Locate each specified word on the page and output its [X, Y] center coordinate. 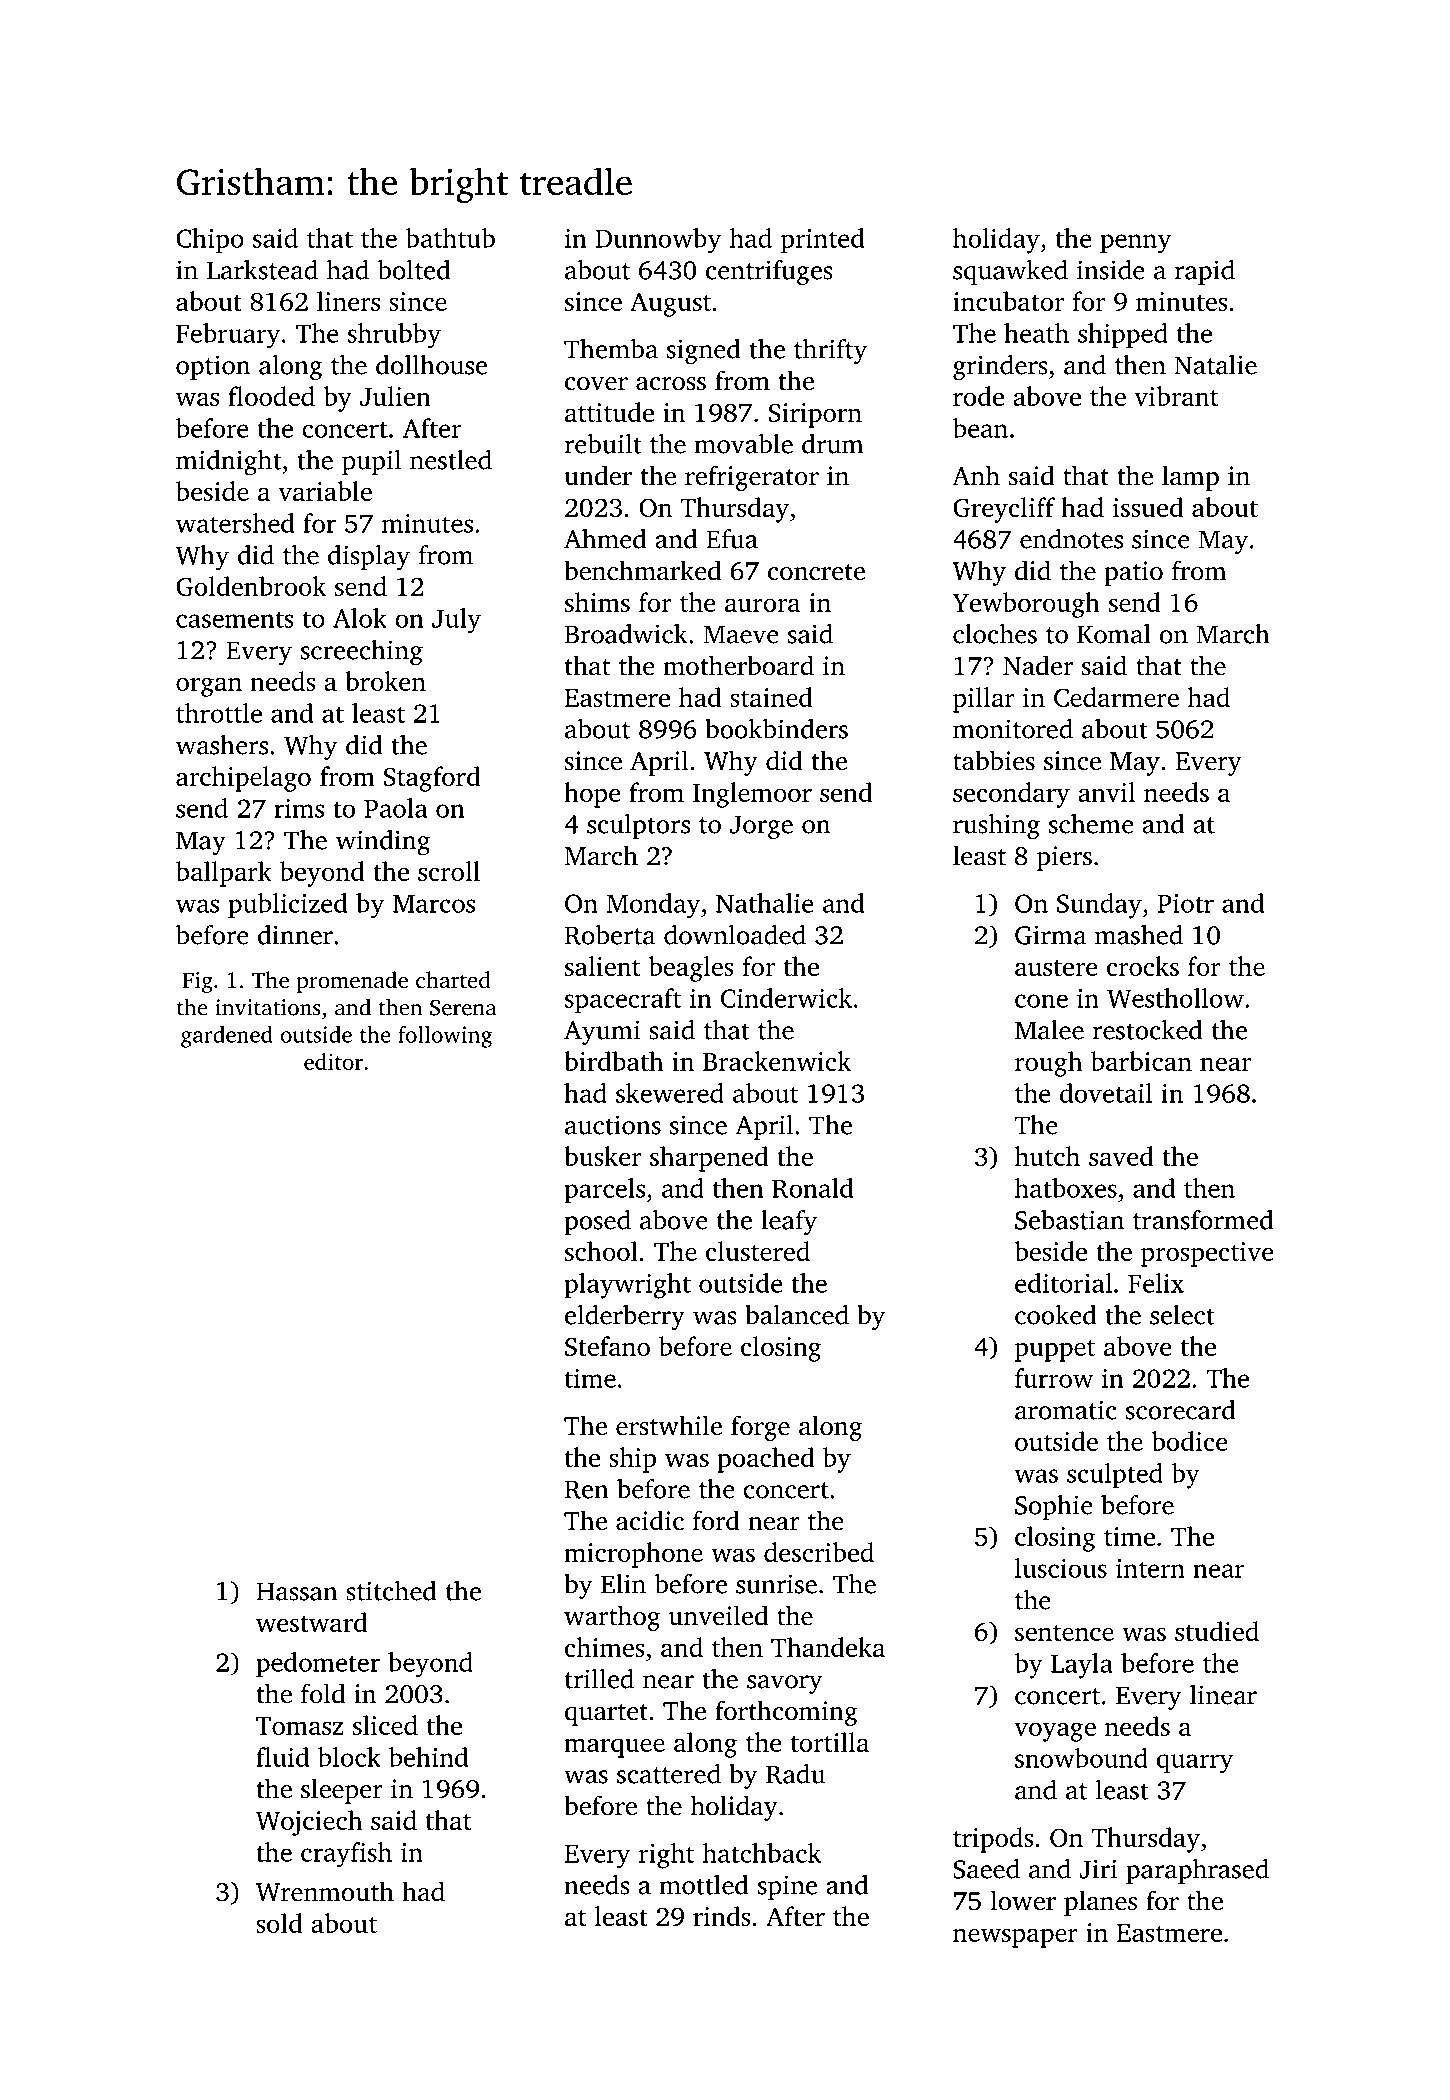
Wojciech [309, 1823]
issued [1148, 507]
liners [348, 301]
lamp [1190, 478]
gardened [227, 1037]
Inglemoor [752, 795]
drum [832, 444]
